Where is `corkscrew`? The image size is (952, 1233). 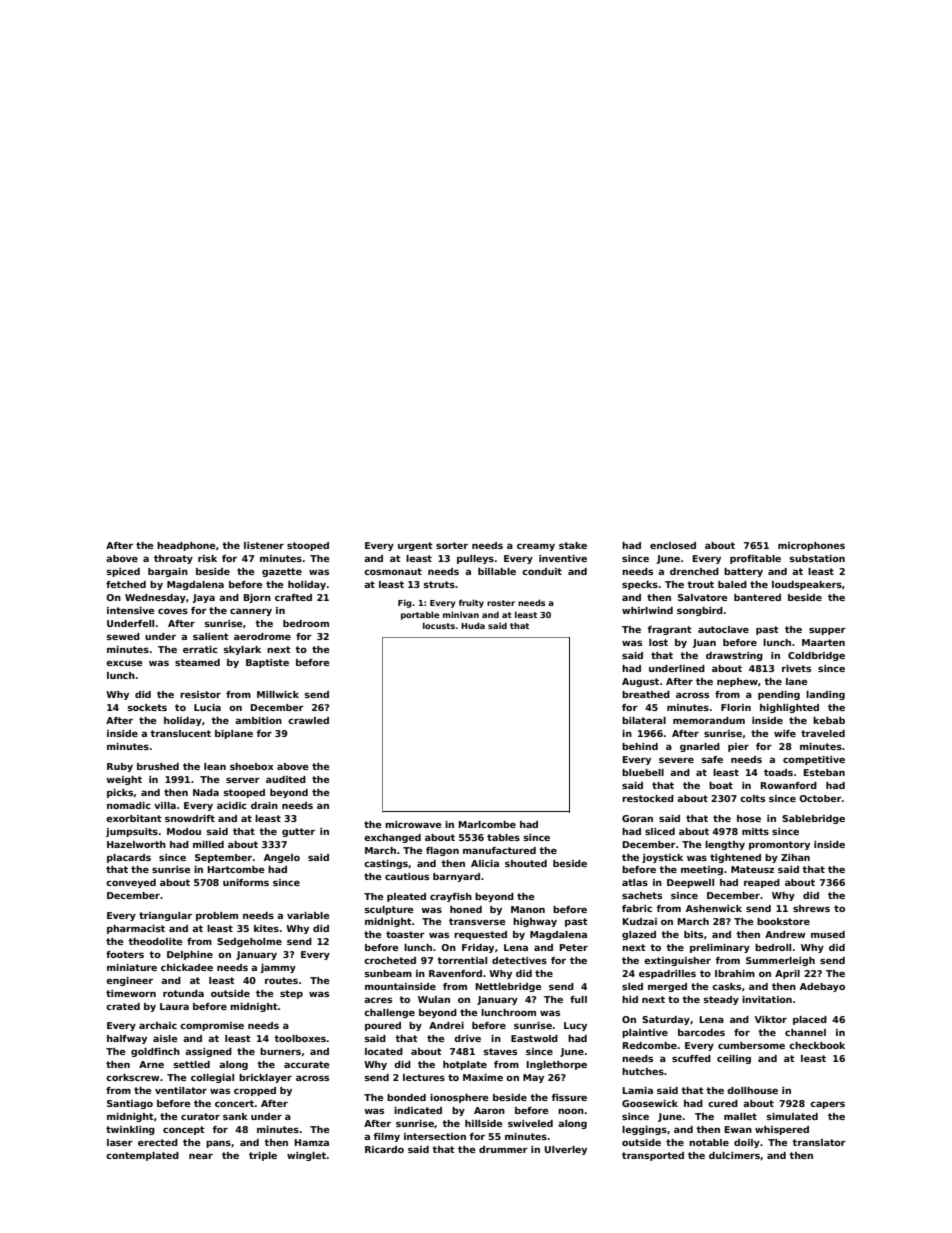
corkscrew is located at coordinates (132, 1077).
